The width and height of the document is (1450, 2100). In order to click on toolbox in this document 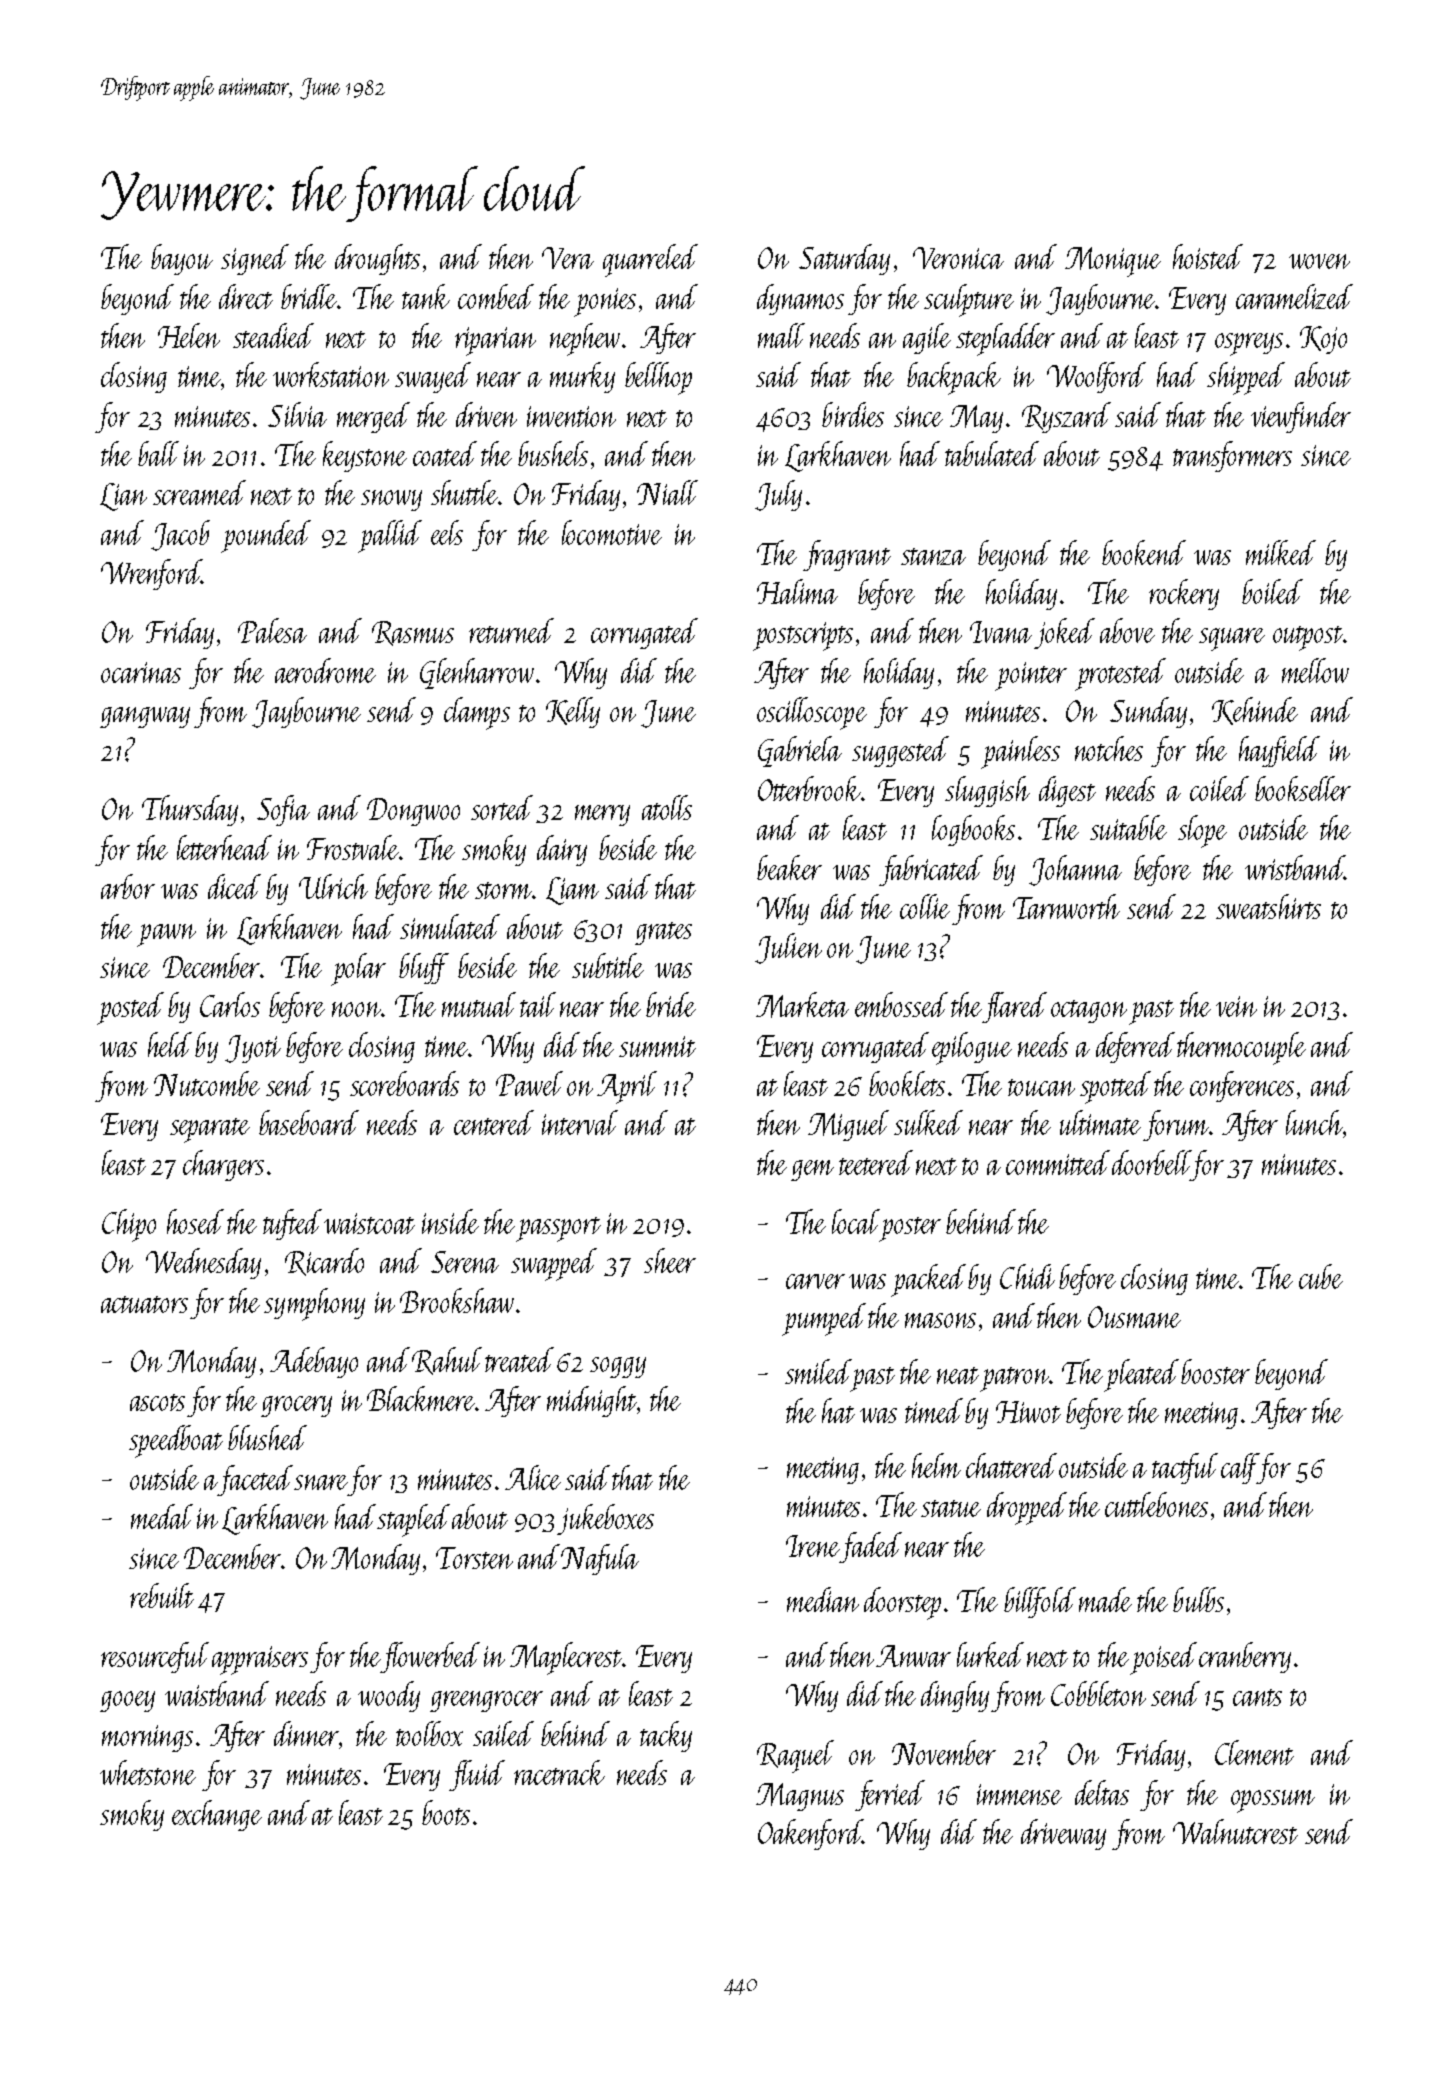, I will do `click(429, 1733)`.
